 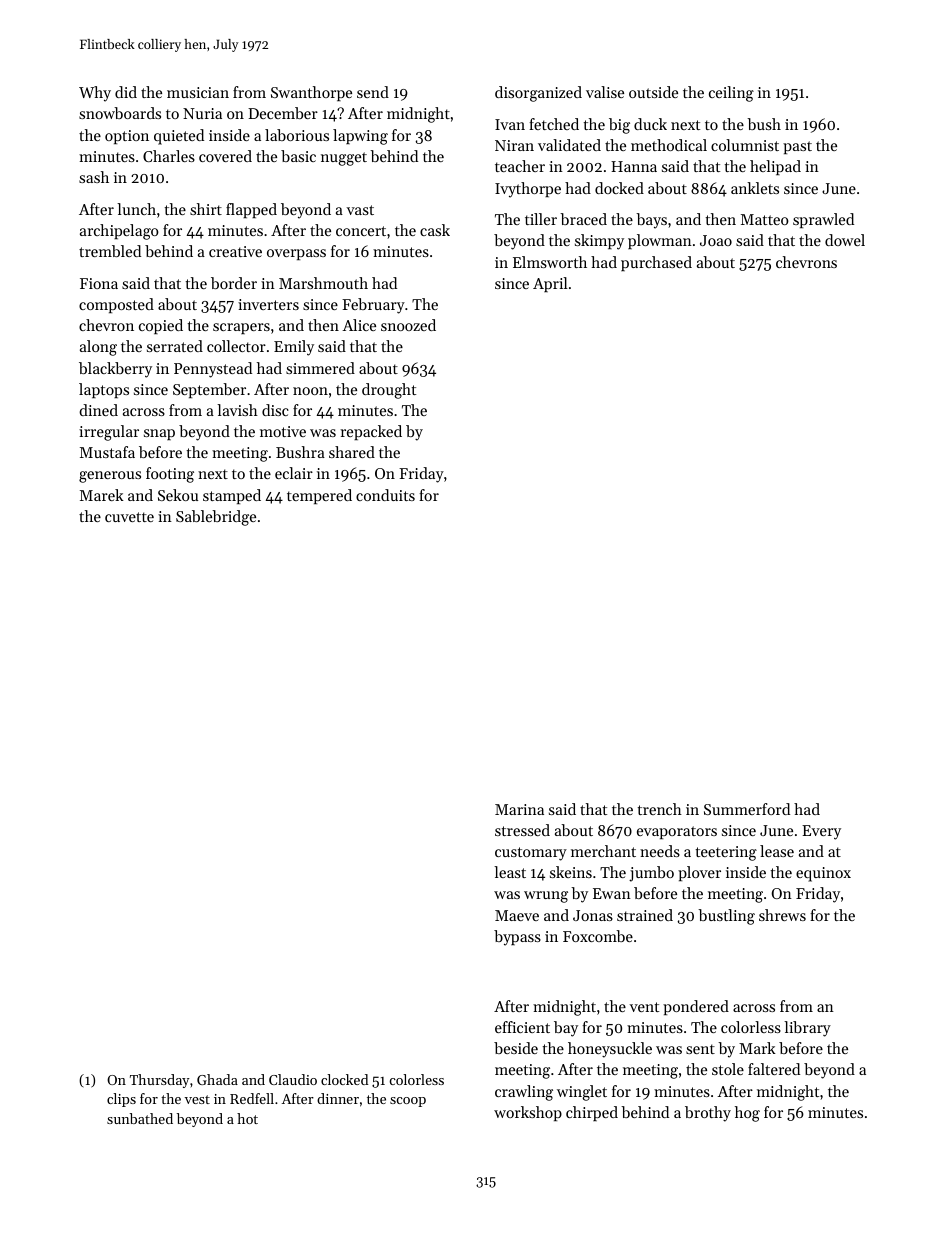 What do you see at coordinates (371, 432) in the image?
I see `repacked` at bounding box center [371, 432].
